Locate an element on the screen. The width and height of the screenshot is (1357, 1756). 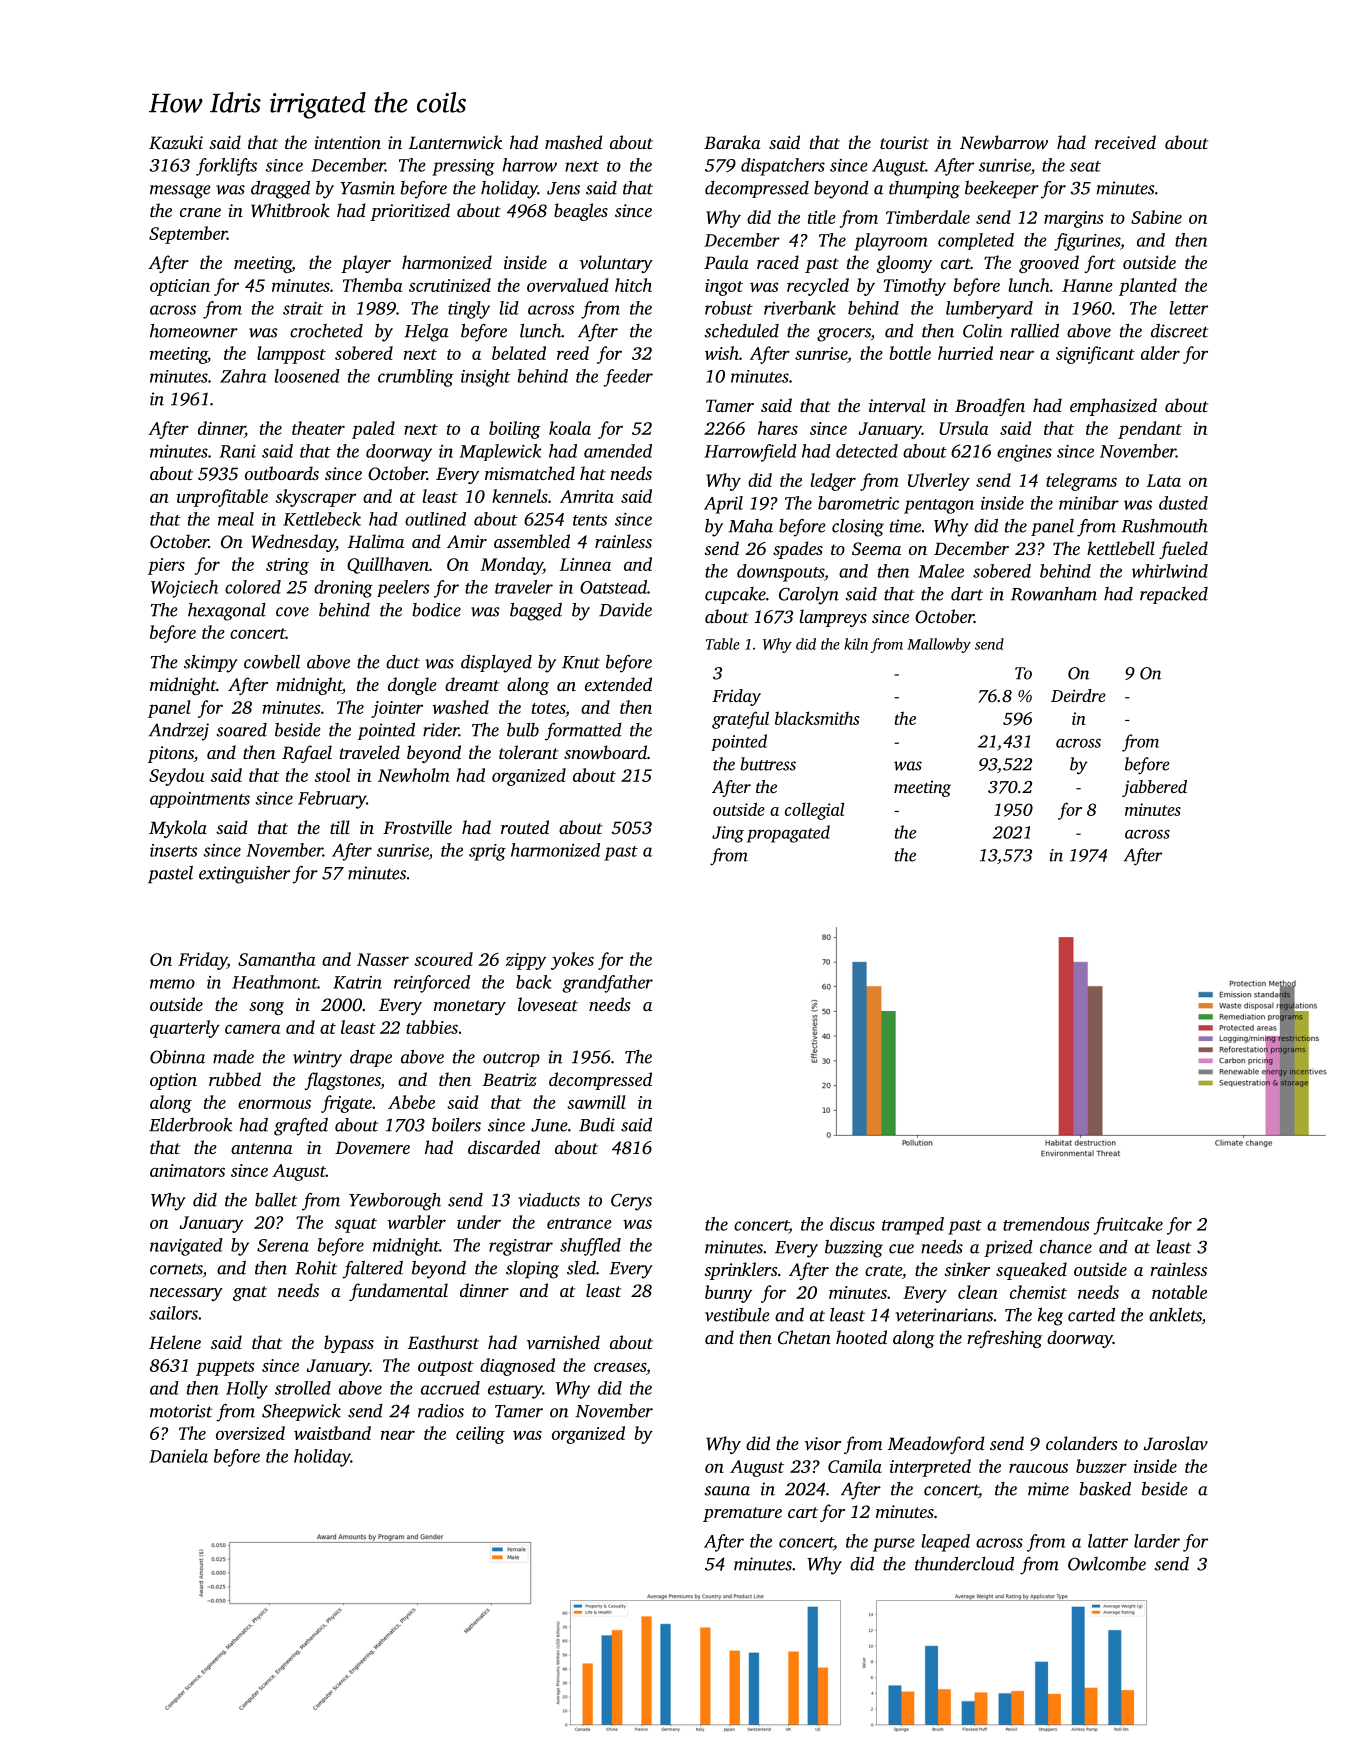
intention is located at coordinates (347, 142).
